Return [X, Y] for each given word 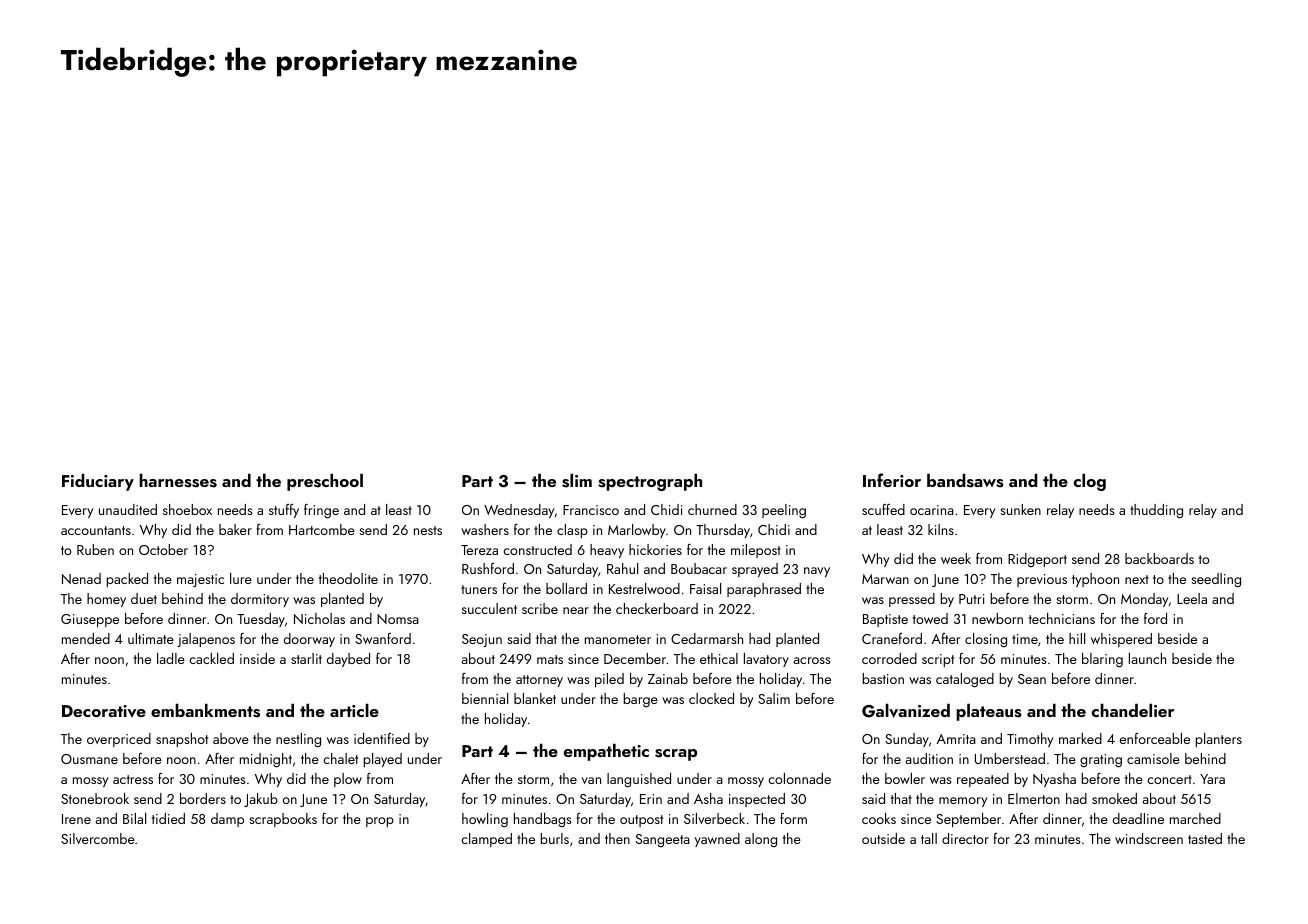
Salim [774, 698]
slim [577, 480]
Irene [76, 819]
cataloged [965, 680]
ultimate [151, 638]
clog [1090, 482]
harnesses [178, 480]
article [354, 710]
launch [1147, 658]
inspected [757, 800]
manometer [618, 639]
